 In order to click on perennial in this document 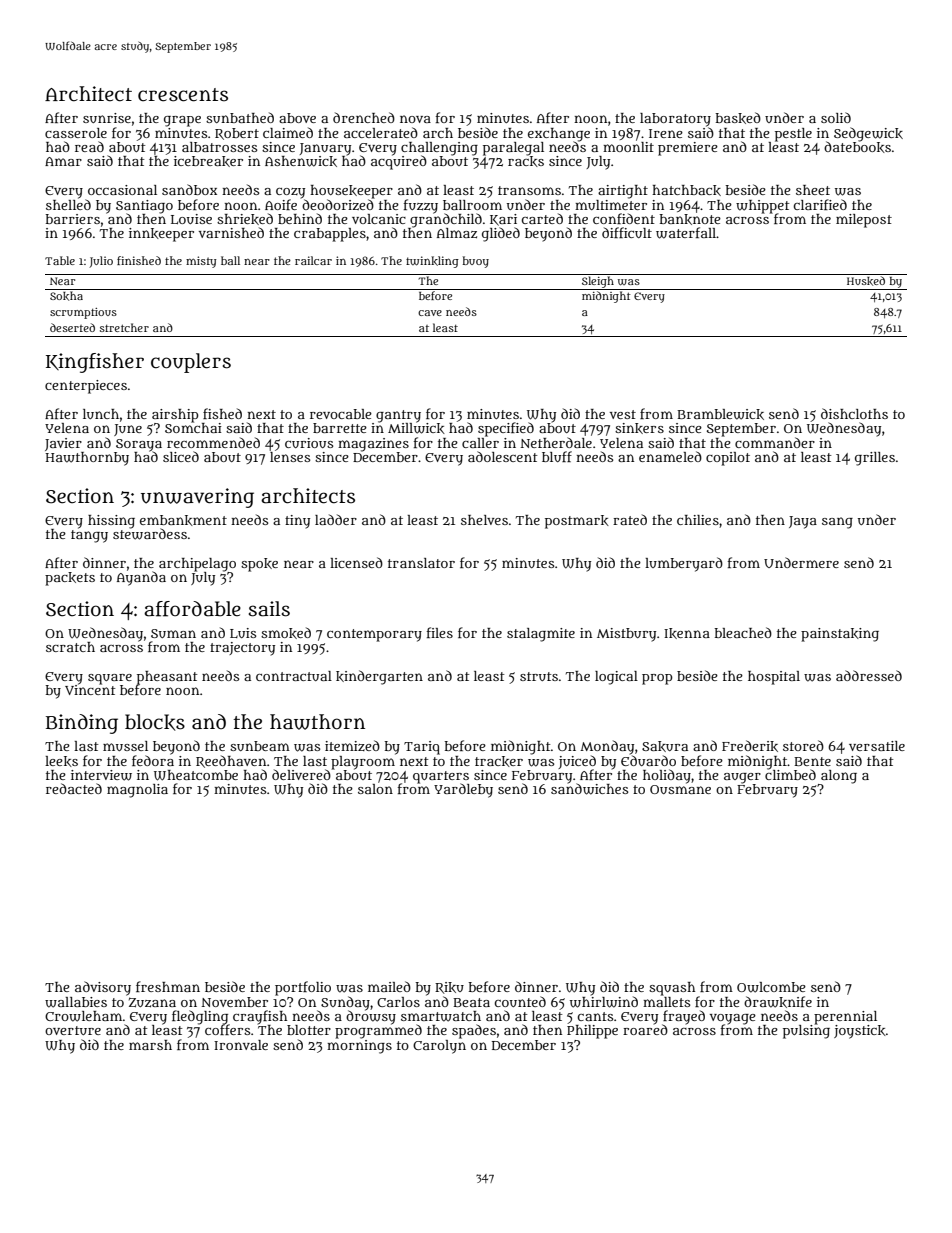, I will do `click(845, 1018)`.
